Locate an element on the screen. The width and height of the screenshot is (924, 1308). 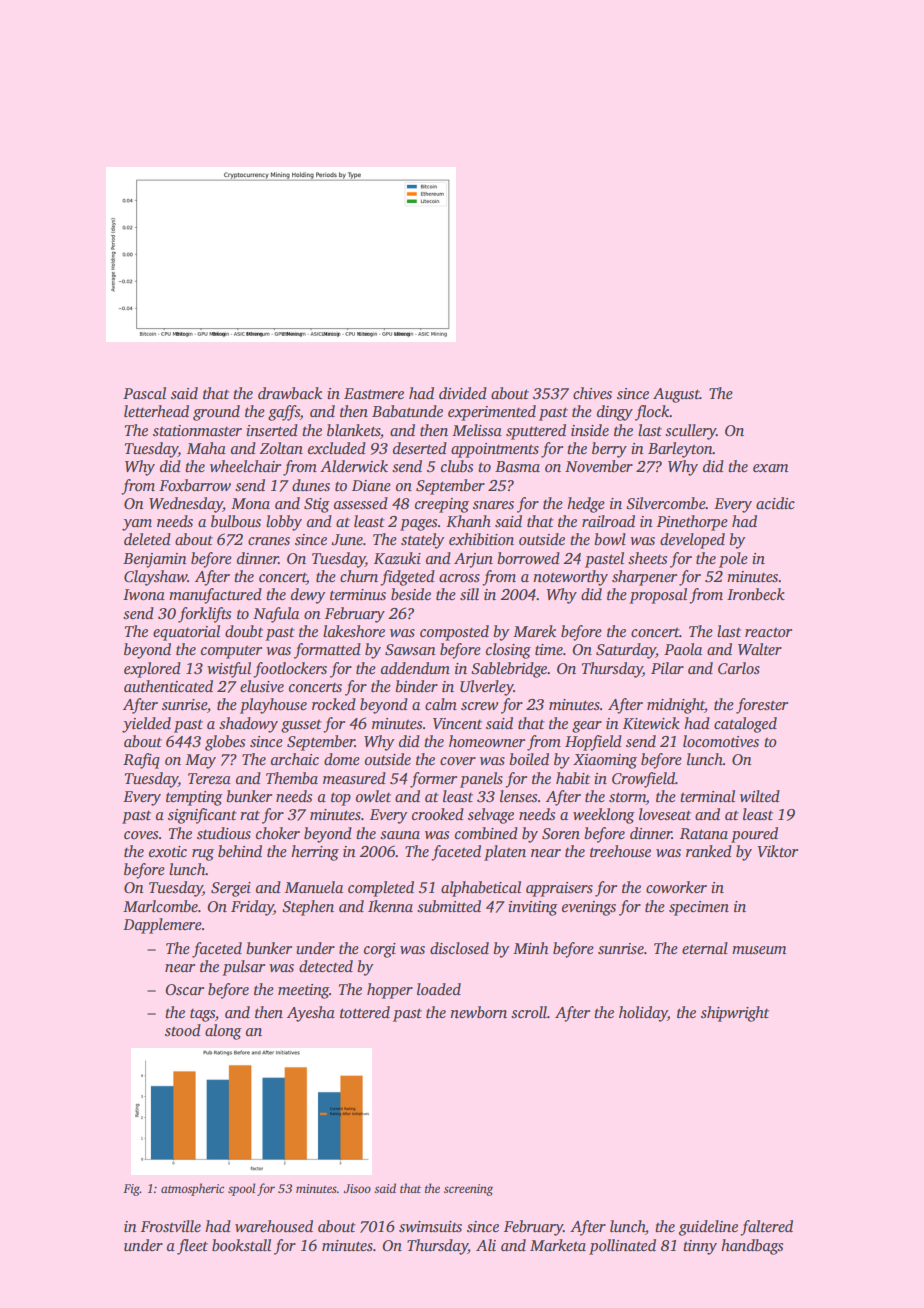
Khanh is located at coordinates (468, 521).
